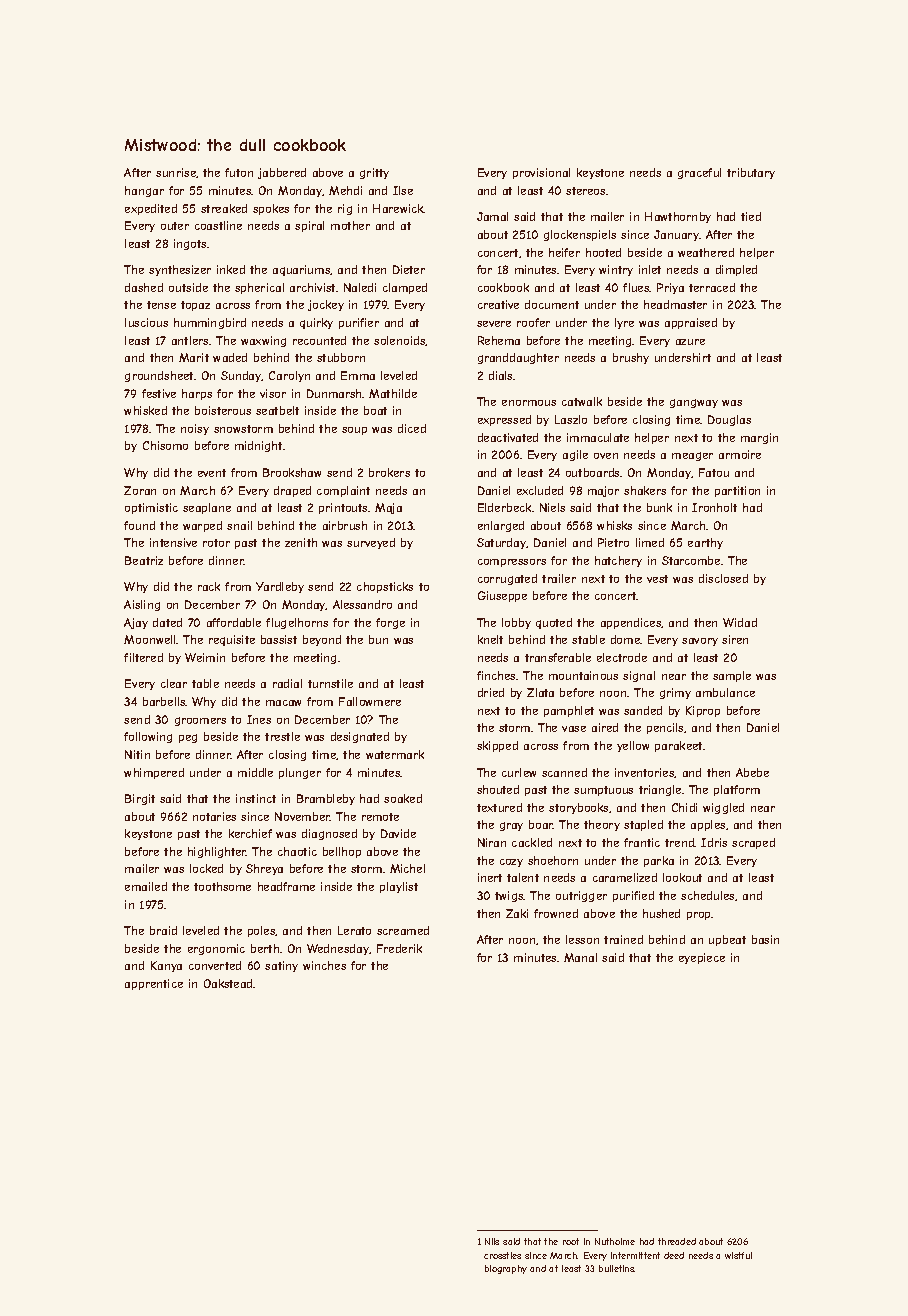  Describe the element at coordinates (166, 966) in the image. I see `Kanya` at that location.
